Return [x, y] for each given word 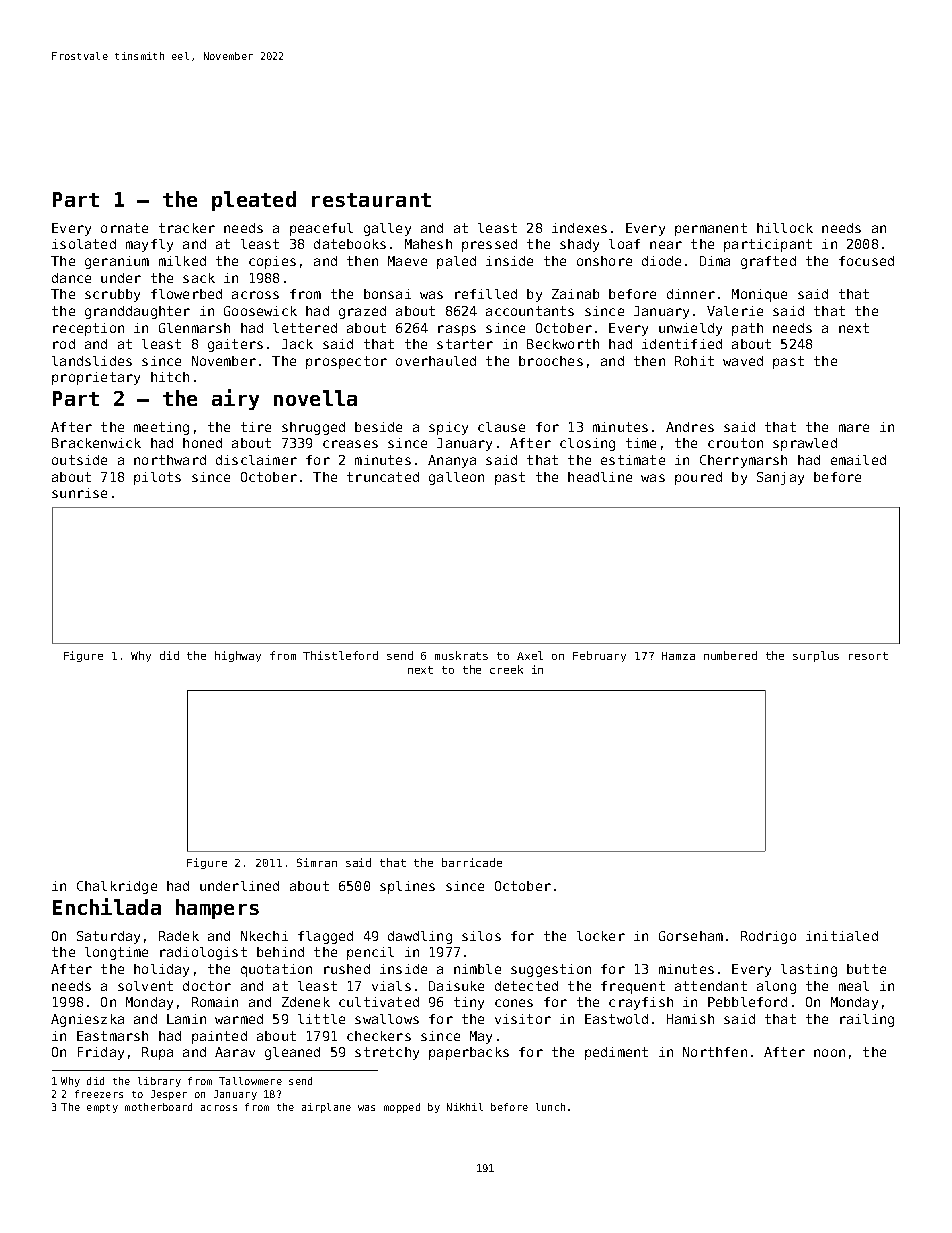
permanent [711, 229]
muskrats [461, 655]
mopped [402, 1108]
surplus [816, 656]
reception [88, 329]
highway [238, 656]
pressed [489, 245]
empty [102, 1108]
